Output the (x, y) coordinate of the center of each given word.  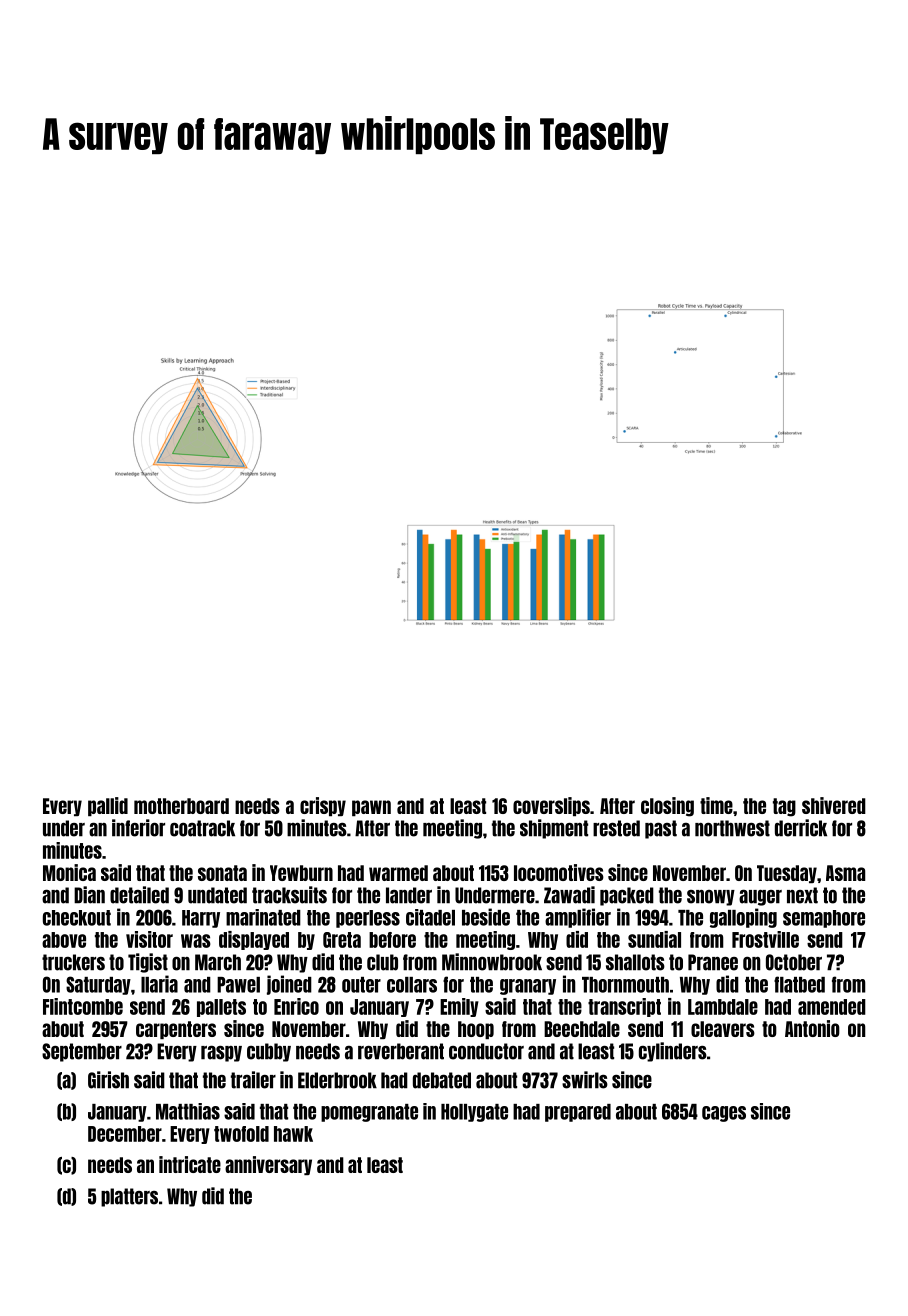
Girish (108, 1080)
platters (129, 1197)
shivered (834, 805)
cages (724, 1114)
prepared (578, 1113)
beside (486, 917)
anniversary (268, 1165)
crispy (323, 806)
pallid (108, 806)
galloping (743, 918)
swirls (585, 1080)
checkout (77, 918)
